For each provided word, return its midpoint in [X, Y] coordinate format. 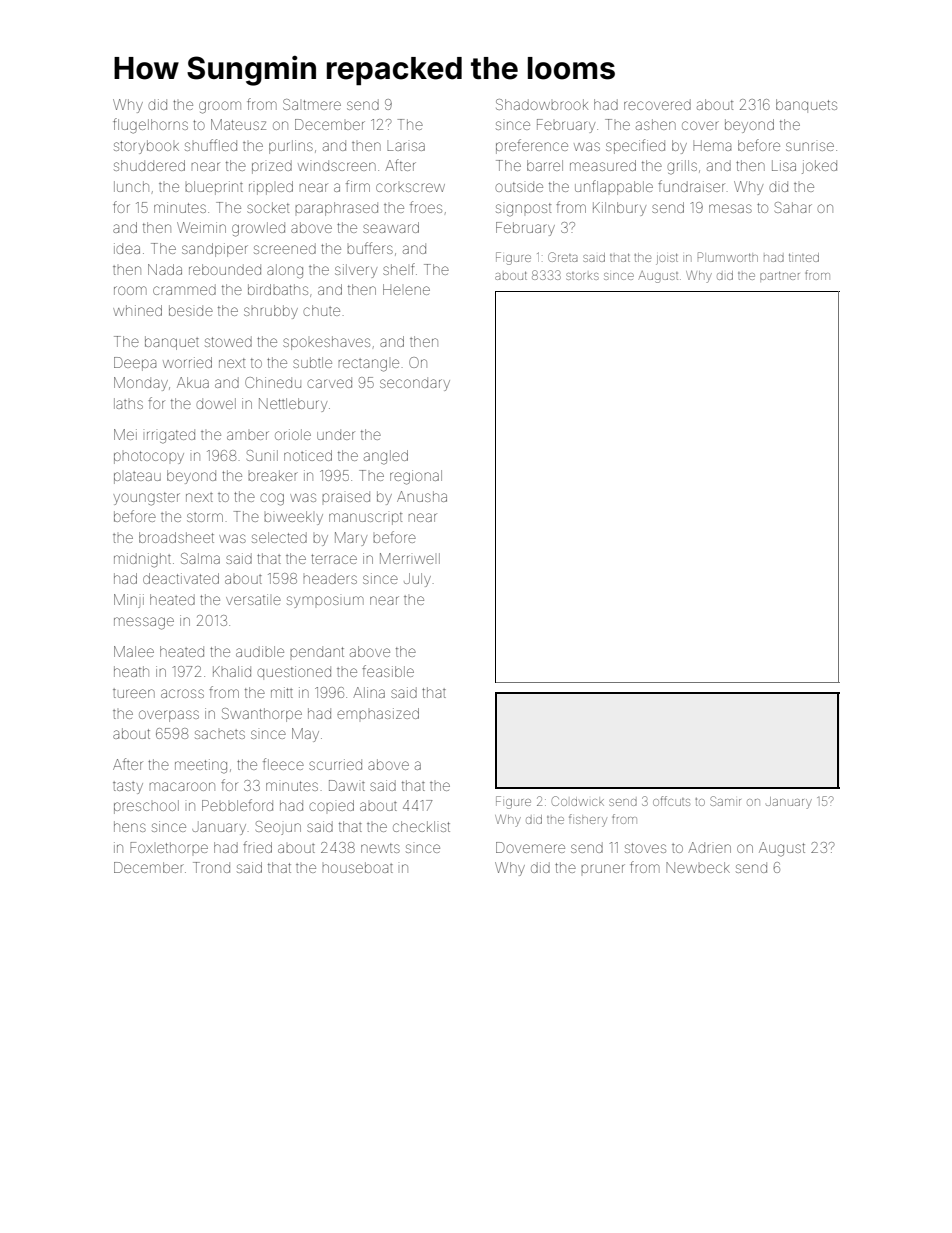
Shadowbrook [542, 104]
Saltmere [312, 104]
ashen [656, 124]
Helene [406, 289]
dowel [216, 403]
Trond [211, 867]
